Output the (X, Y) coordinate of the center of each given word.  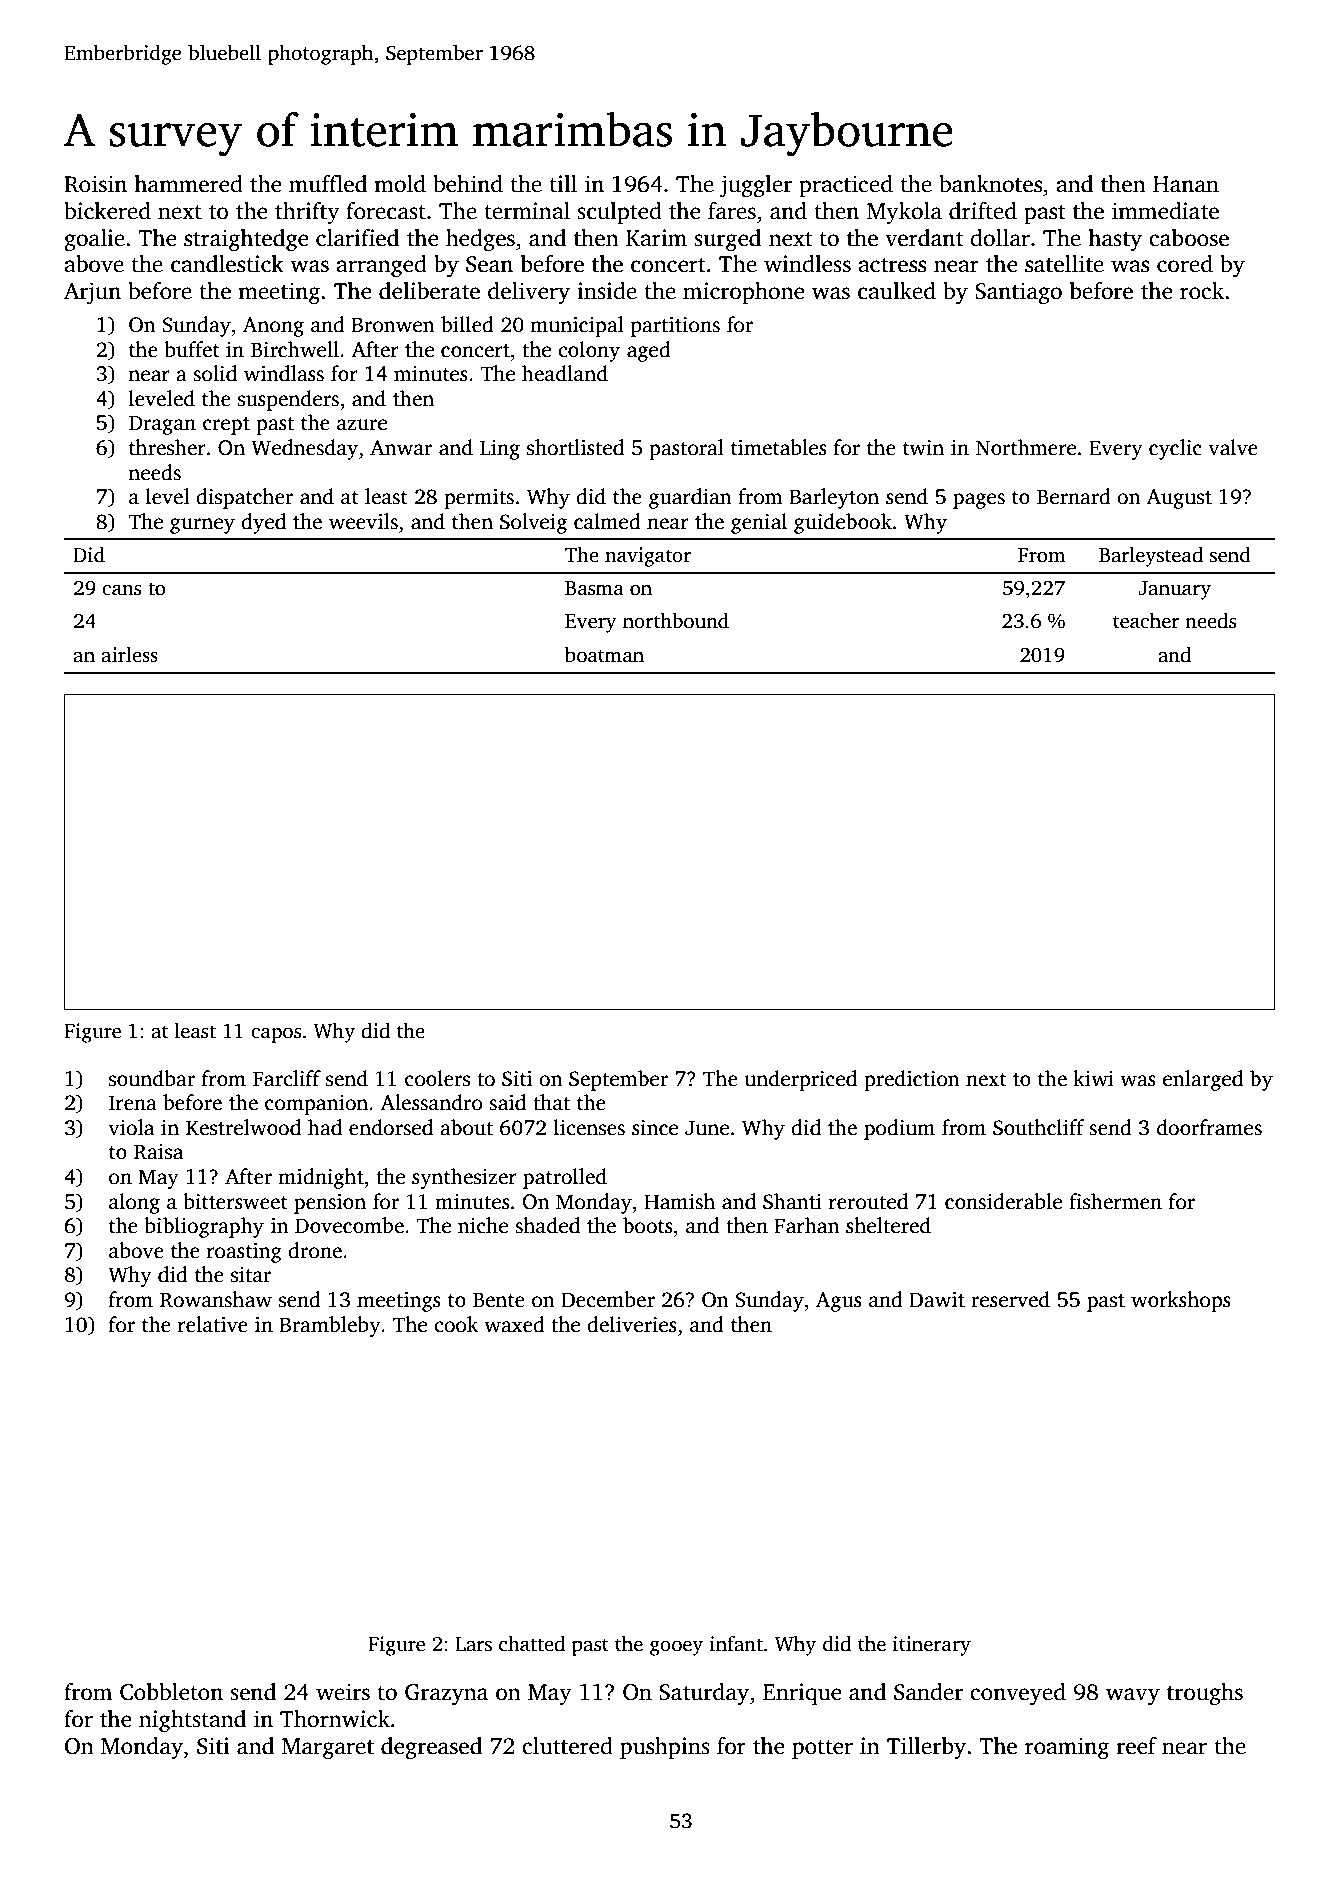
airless (129, 655)
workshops (1181, 1301)
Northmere (1026, 447)
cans (121, 590)
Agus (839, 1302)
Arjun (92, 293)
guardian (690, 498)
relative (213, 1324)
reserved (1010, 1299)
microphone (744, 293)
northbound (676, 621)
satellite (1064, 264)
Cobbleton (171, 1692)
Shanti (792, 1201)
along (134, 1203)
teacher (1146, 621)
